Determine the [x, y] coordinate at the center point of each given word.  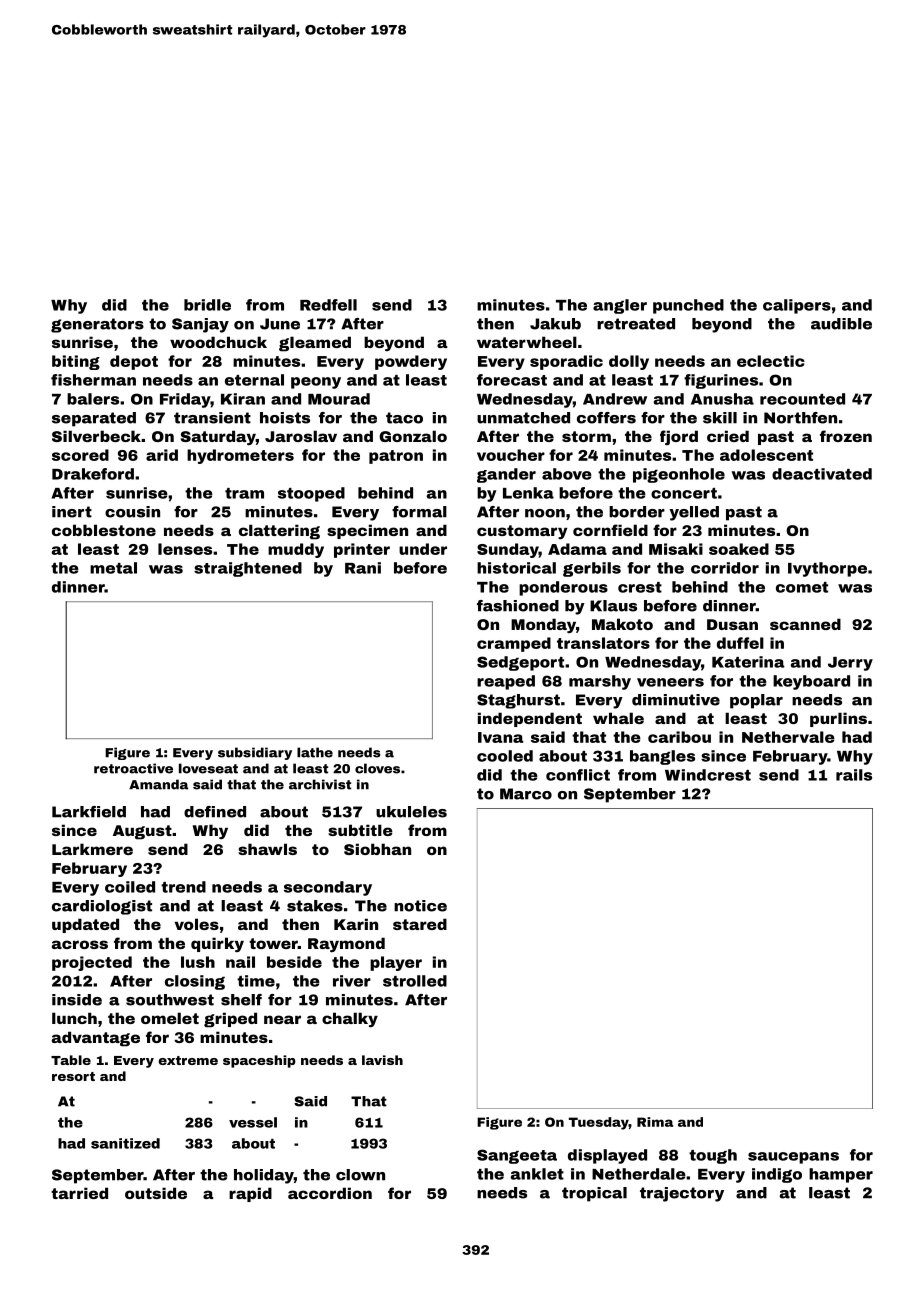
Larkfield [89, 812]
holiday [264, 1176]
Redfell [328, 305]
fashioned [518, 606]
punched [688, 306]
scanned [805, 624]
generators [97, 325]
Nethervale [788, 737]
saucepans [793, 1158]
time [256, 981]
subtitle [360, 830]
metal [113, 568]
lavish [382, 1060]
